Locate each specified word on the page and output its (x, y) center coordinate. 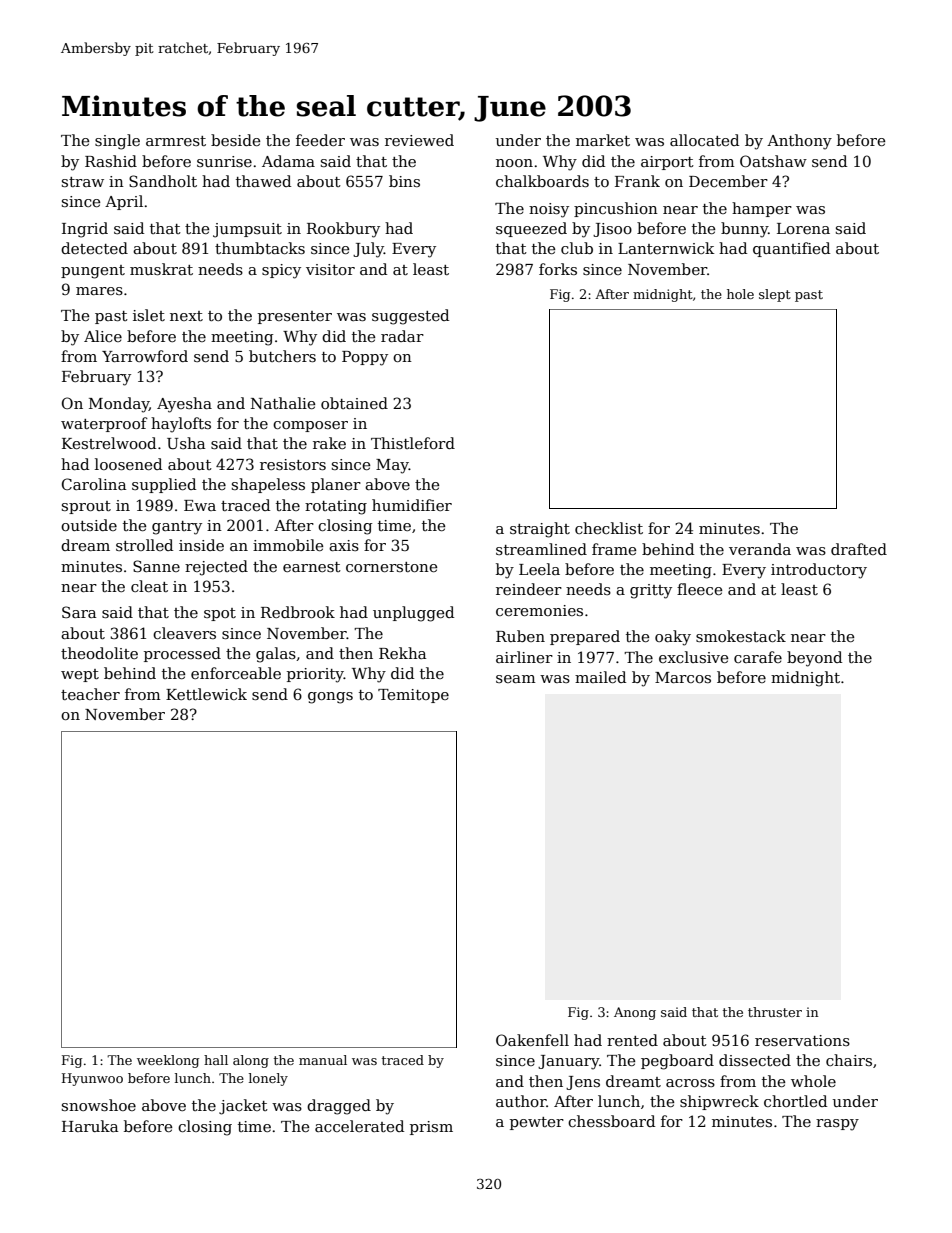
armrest (176, 141)
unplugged (413, 614)
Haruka (90, 1126)
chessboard (611, 1121)
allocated (704, 140)
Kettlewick (206, 694)
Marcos (683, 677)
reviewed (419, 140)
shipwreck (719, 1102)
